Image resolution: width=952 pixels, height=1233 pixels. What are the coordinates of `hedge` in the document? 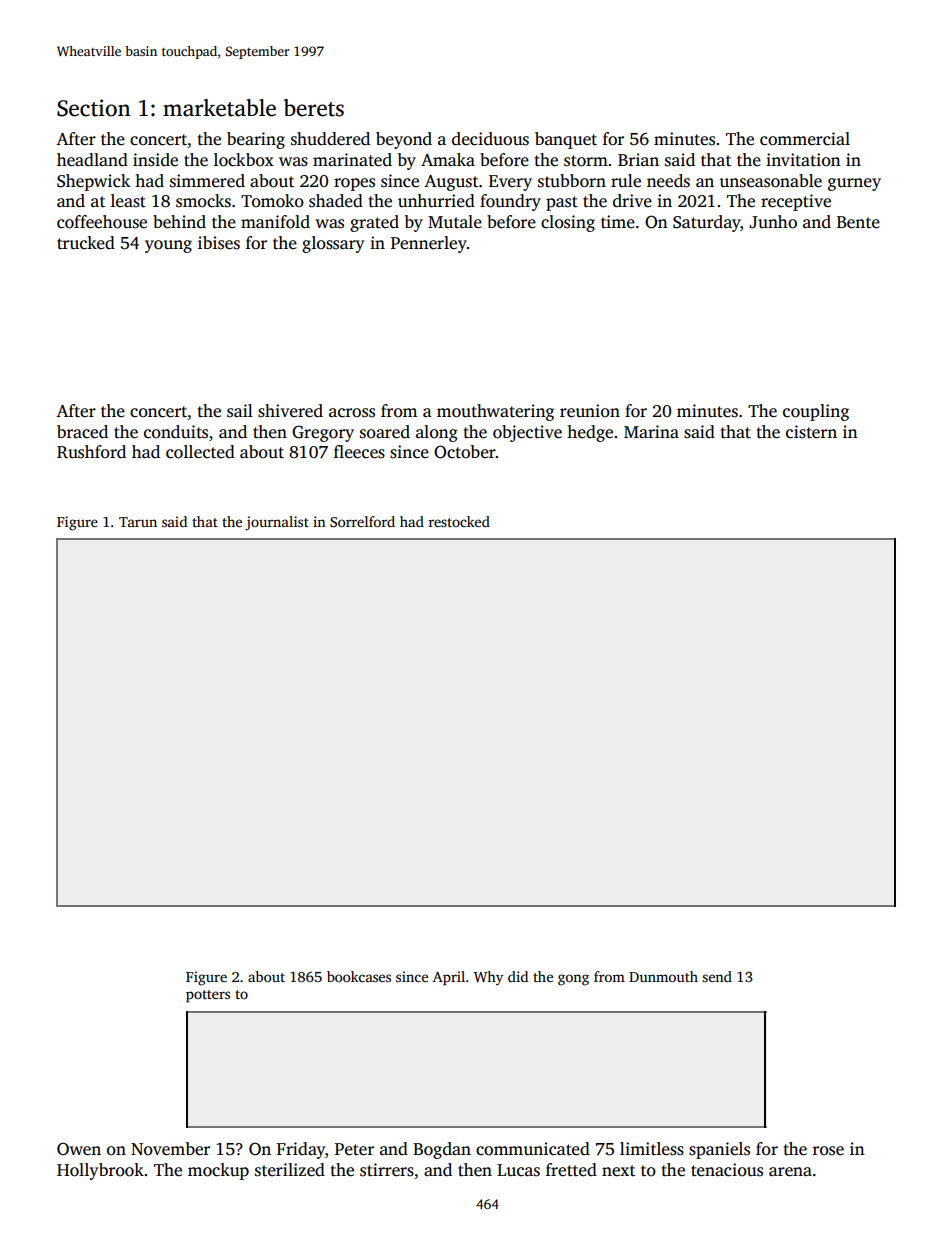 It's located at (590, 433).
